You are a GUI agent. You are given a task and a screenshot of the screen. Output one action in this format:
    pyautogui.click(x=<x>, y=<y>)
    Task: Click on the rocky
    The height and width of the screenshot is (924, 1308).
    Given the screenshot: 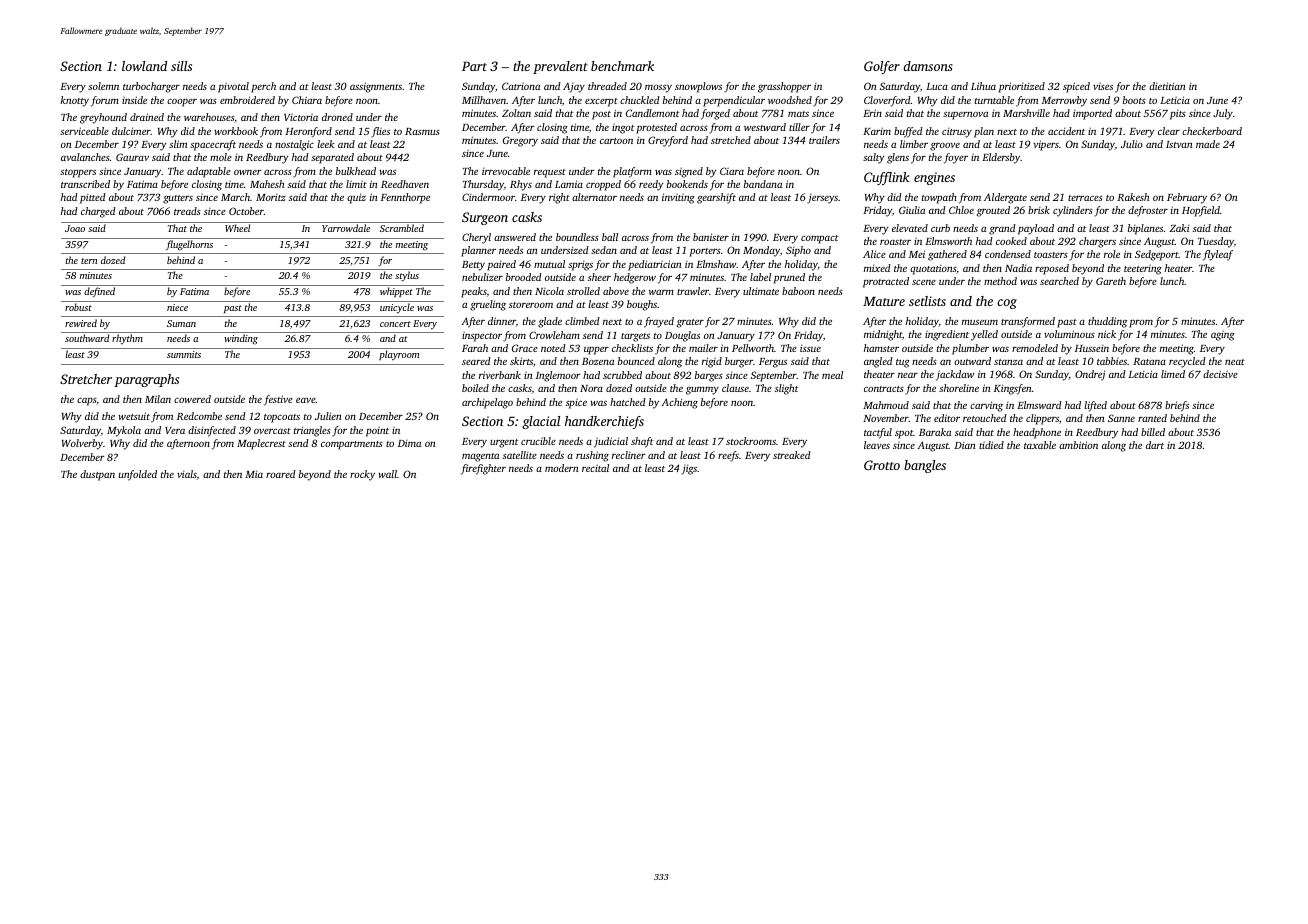 What is the action you would take?
    pyautogui.click(x=362, y=475)
